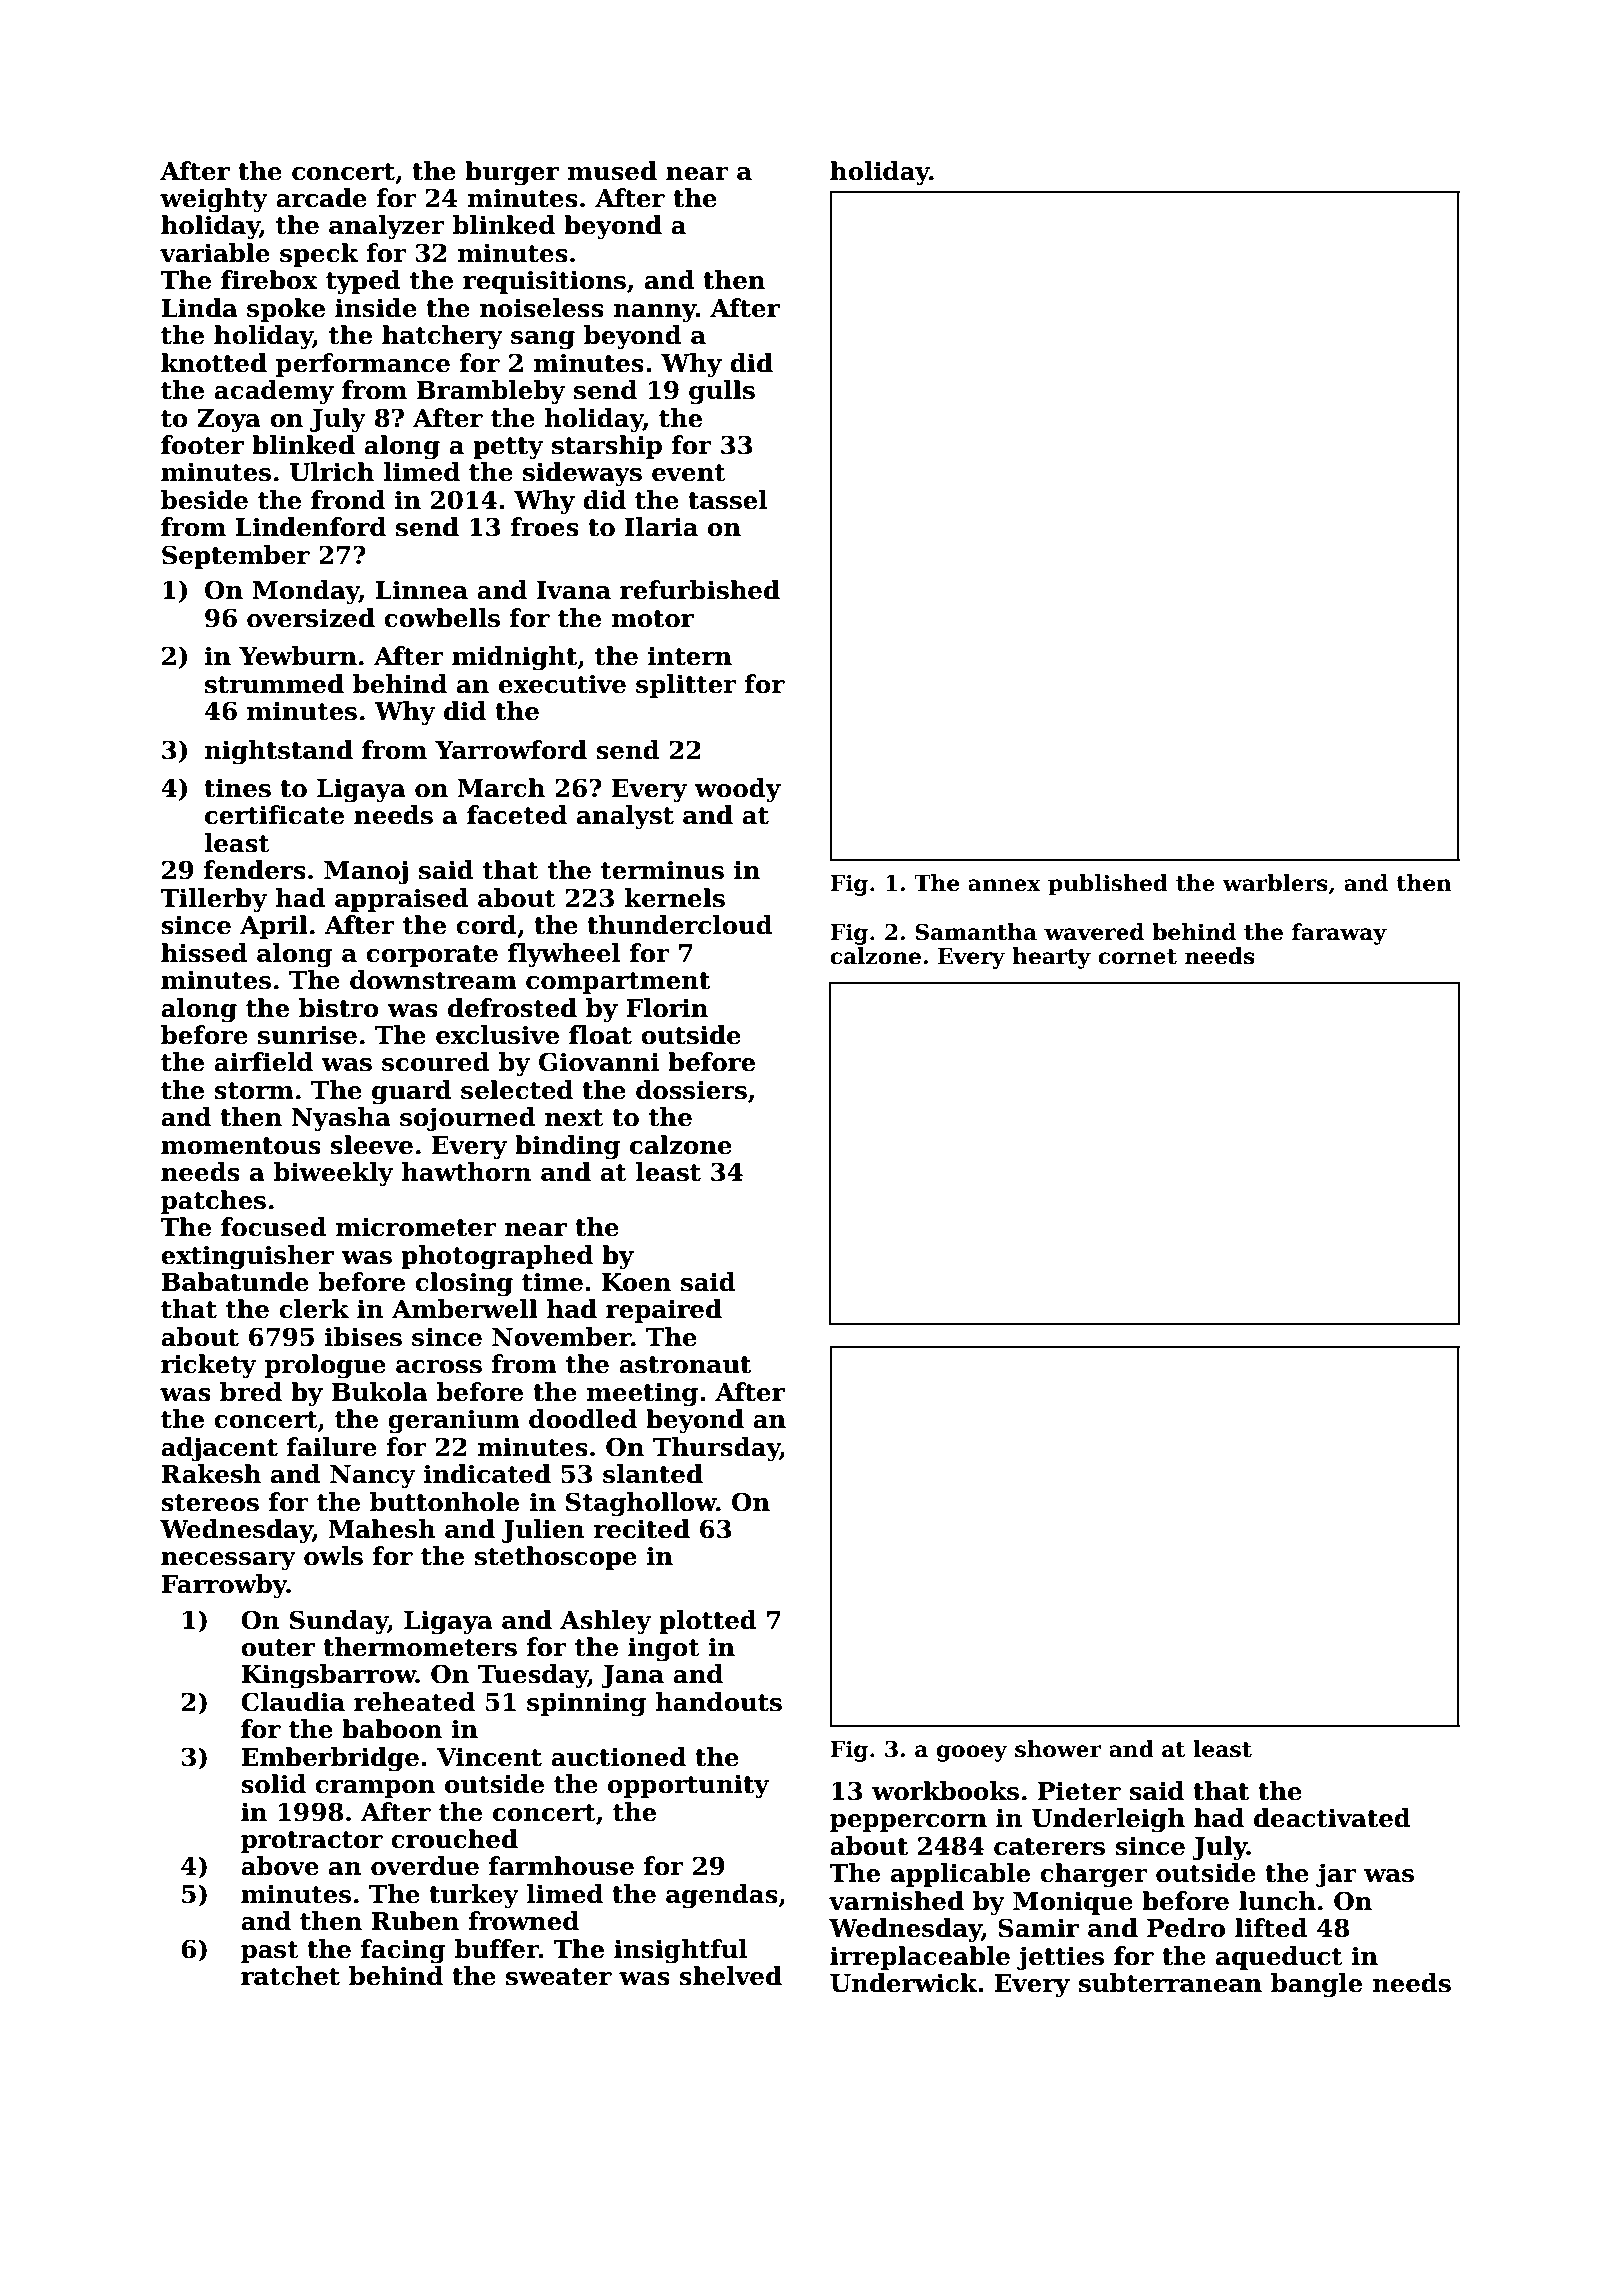 The height and width of the document is (2292, 1620). Describe the element at coordinates (330, 1759) in the document. I see `Emberbridge` at that location.
